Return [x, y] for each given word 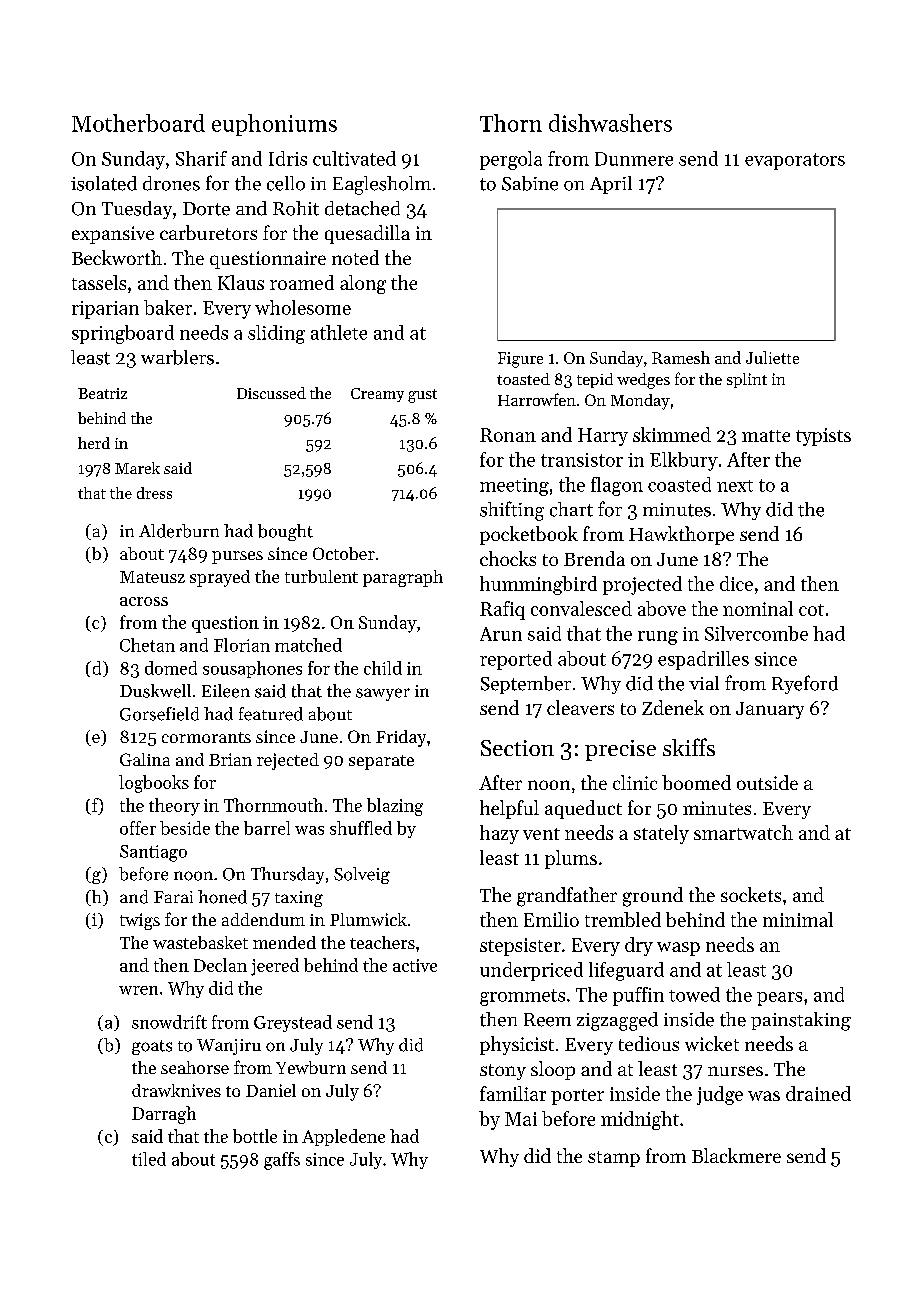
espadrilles [703, 660]
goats [152, 1047]
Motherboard [138, 123]
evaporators [795, 161]
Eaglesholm [382, 185]
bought [285, 532]
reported [516, 660]
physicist [517, 1045]
